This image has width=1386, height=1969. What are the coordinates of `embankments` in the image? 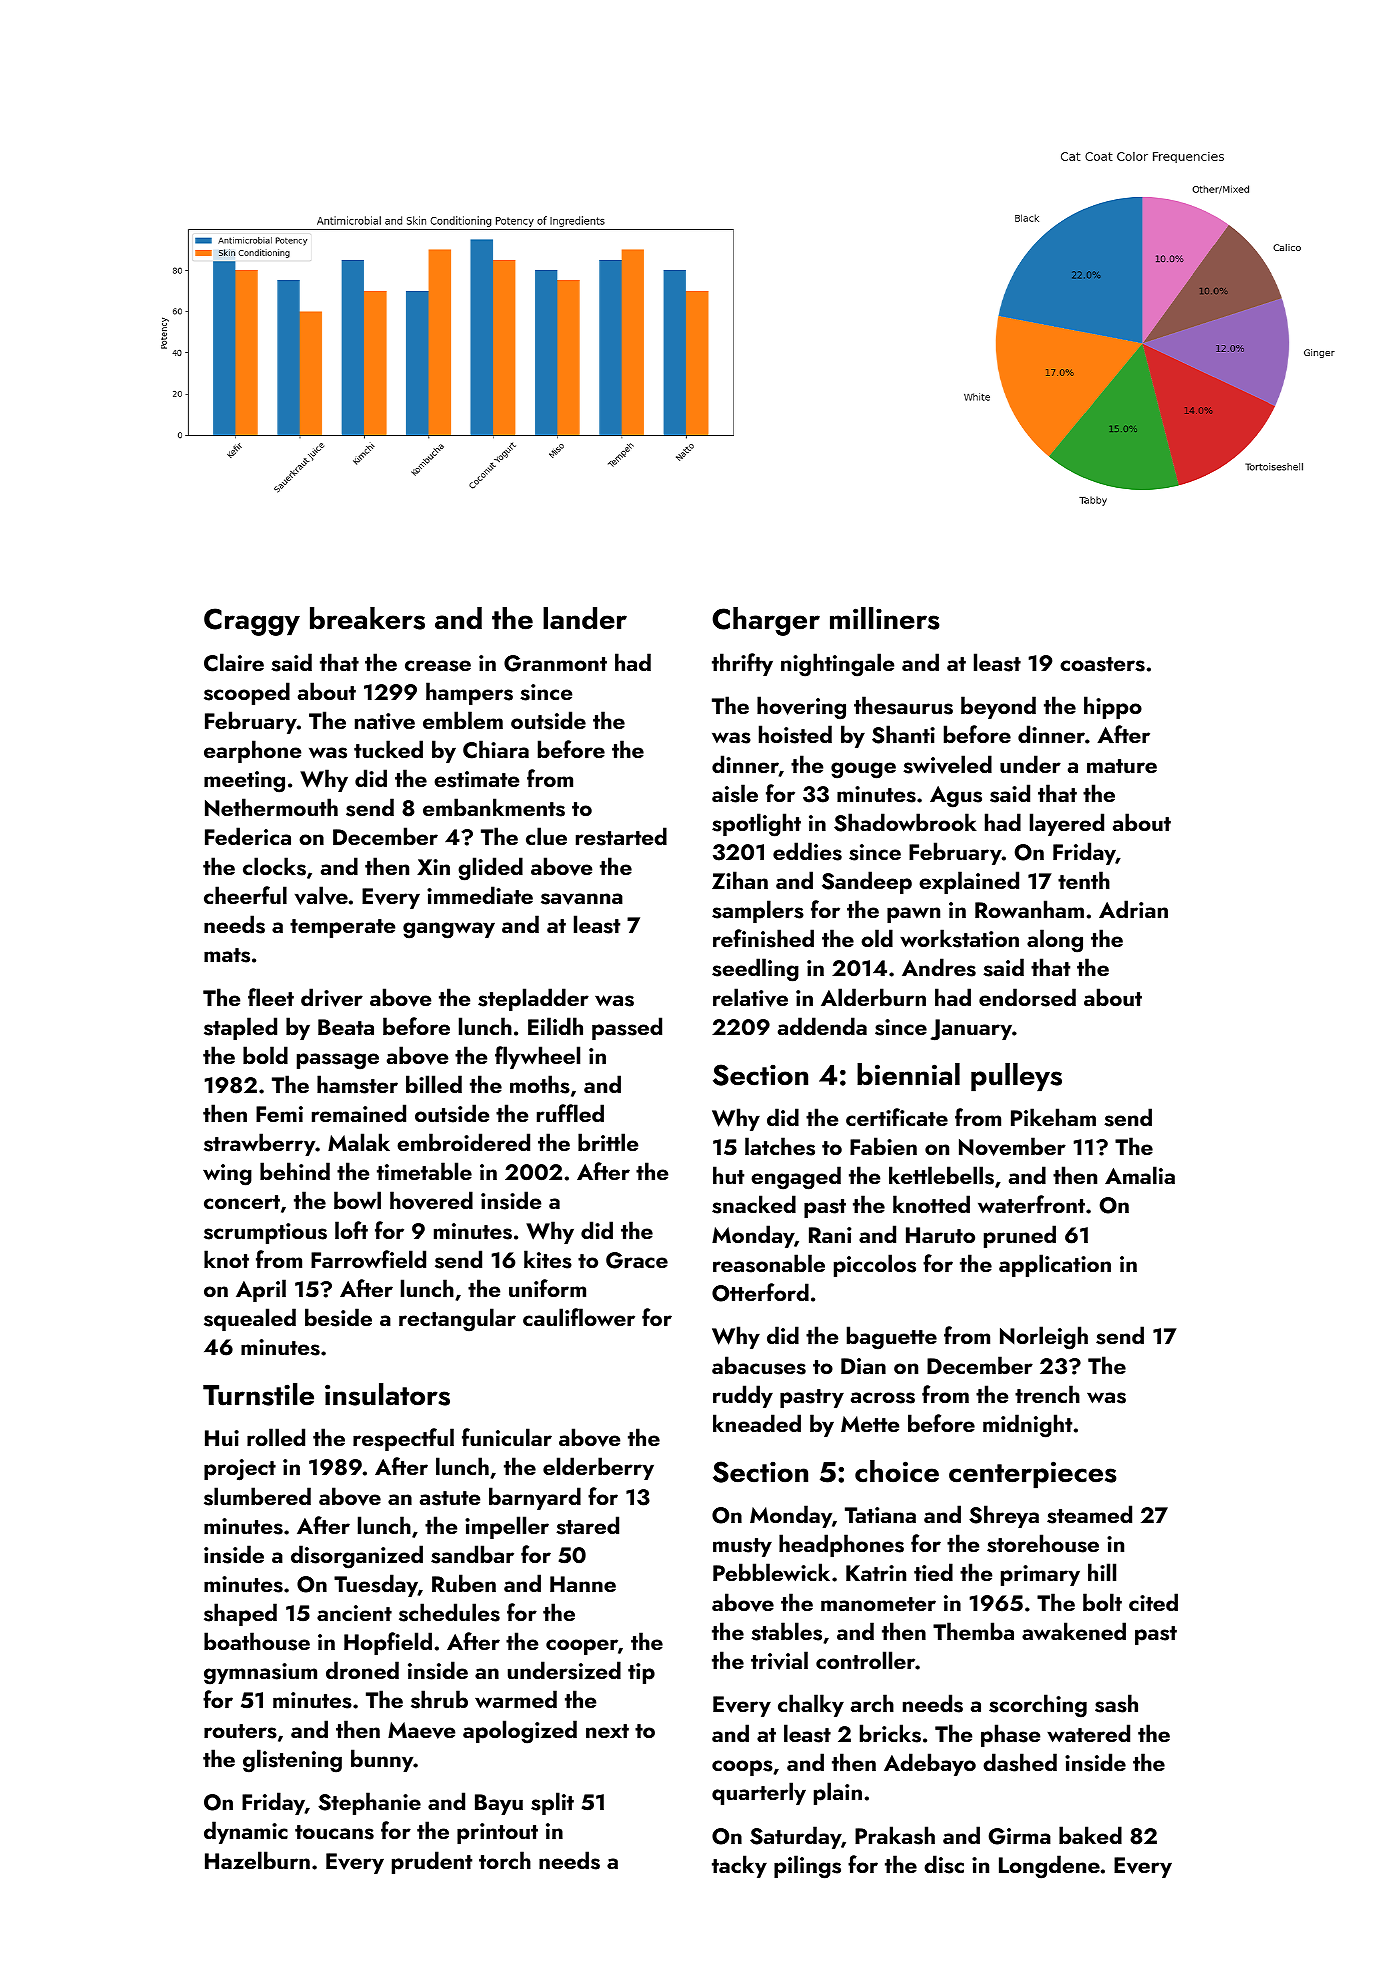 It's located at (494, 807).
